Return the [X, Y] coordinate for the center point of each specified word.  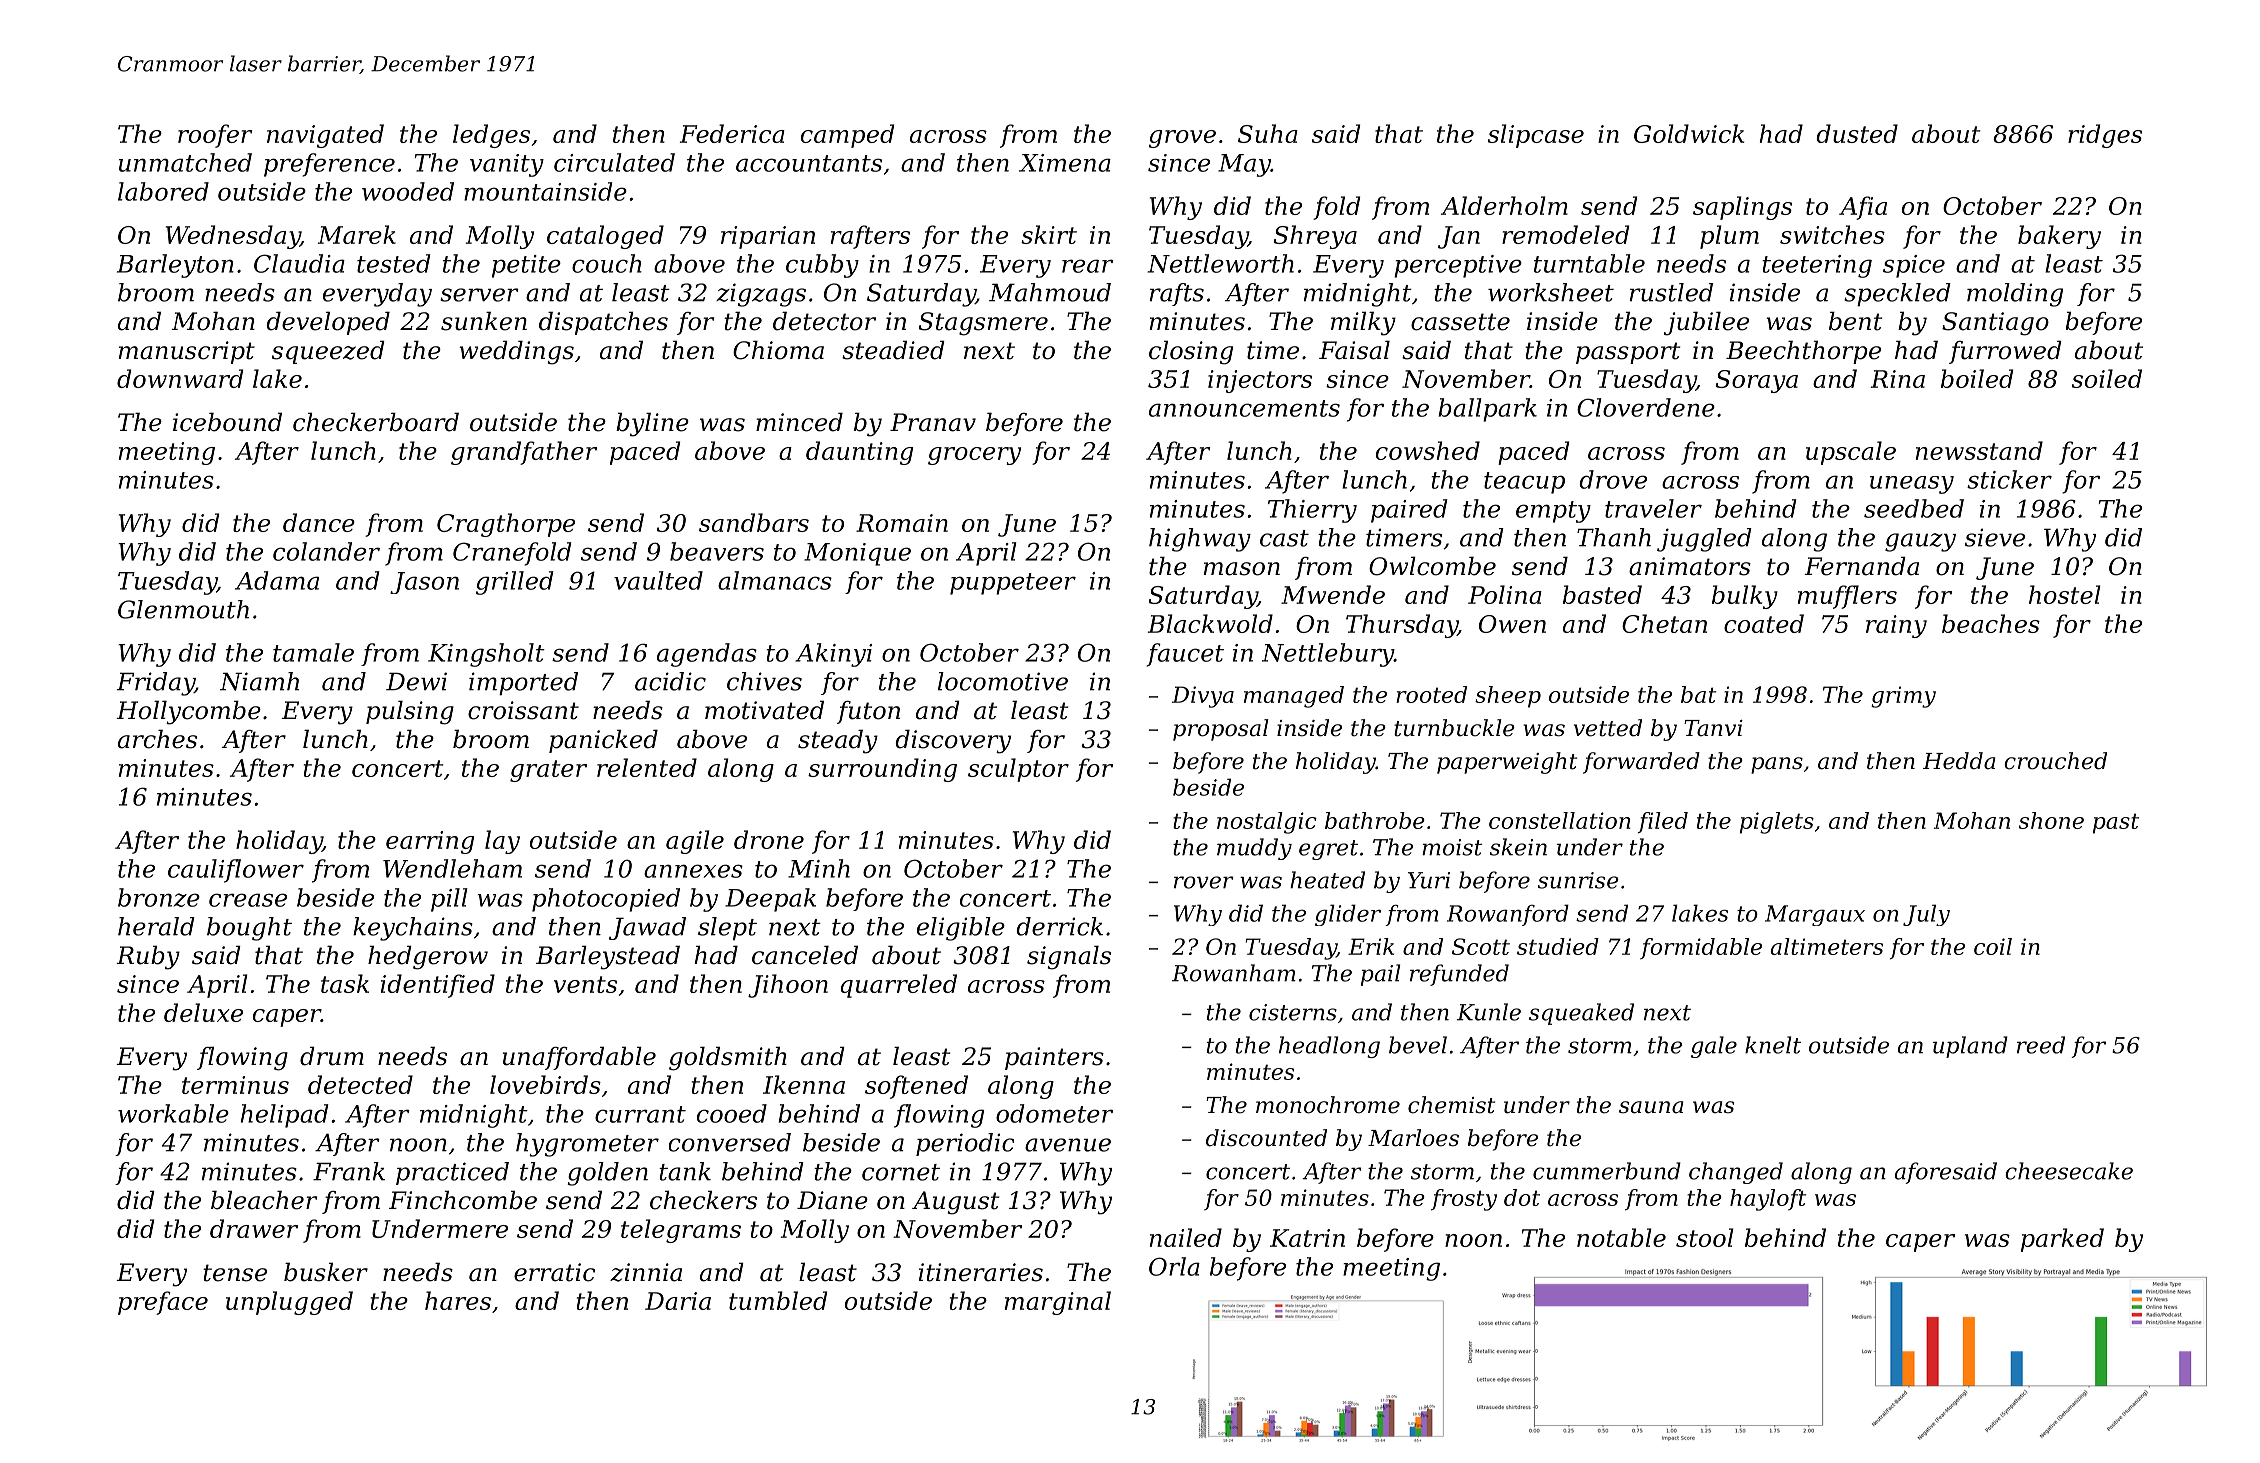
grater [548, 771]
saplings [1742, 208]
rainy [1896, 626]
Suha [1268, 133]
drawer [254, 1228]
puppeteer [1013, 584]
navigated [325, 136]
